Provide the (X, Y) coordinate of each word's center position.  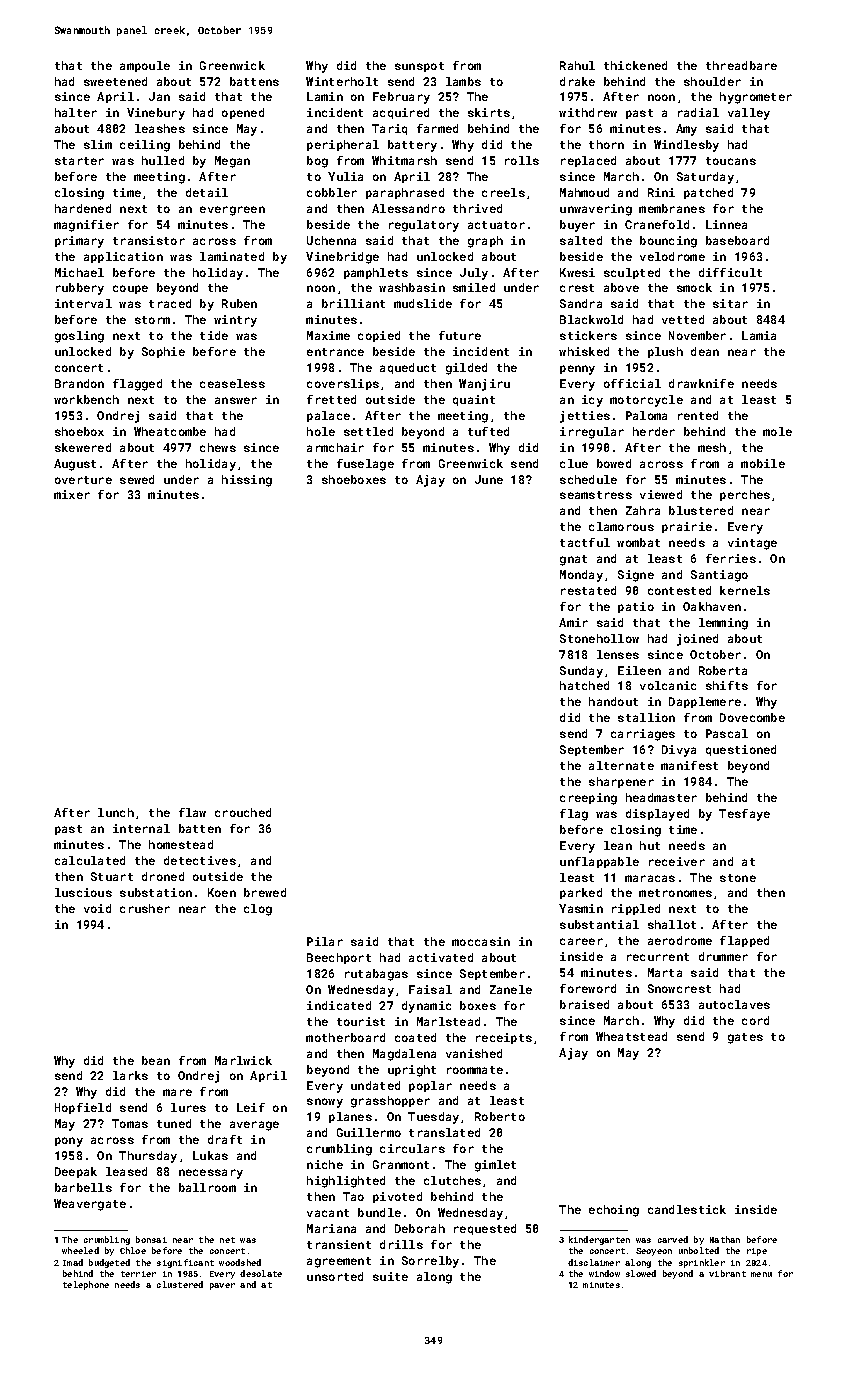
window (604, 1273)
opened (243, 113)
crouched (243, 812)
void (97, 908)
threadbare (741, 65)
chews (218, 447)
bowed (614, 463)
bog (317, 162)
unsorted (335, 1276)
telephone (86, 1285)
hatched (584, 685)
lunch (116, 812)
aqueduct (408, 368)
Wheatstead (631, 1036)
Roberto (500, 1116)
